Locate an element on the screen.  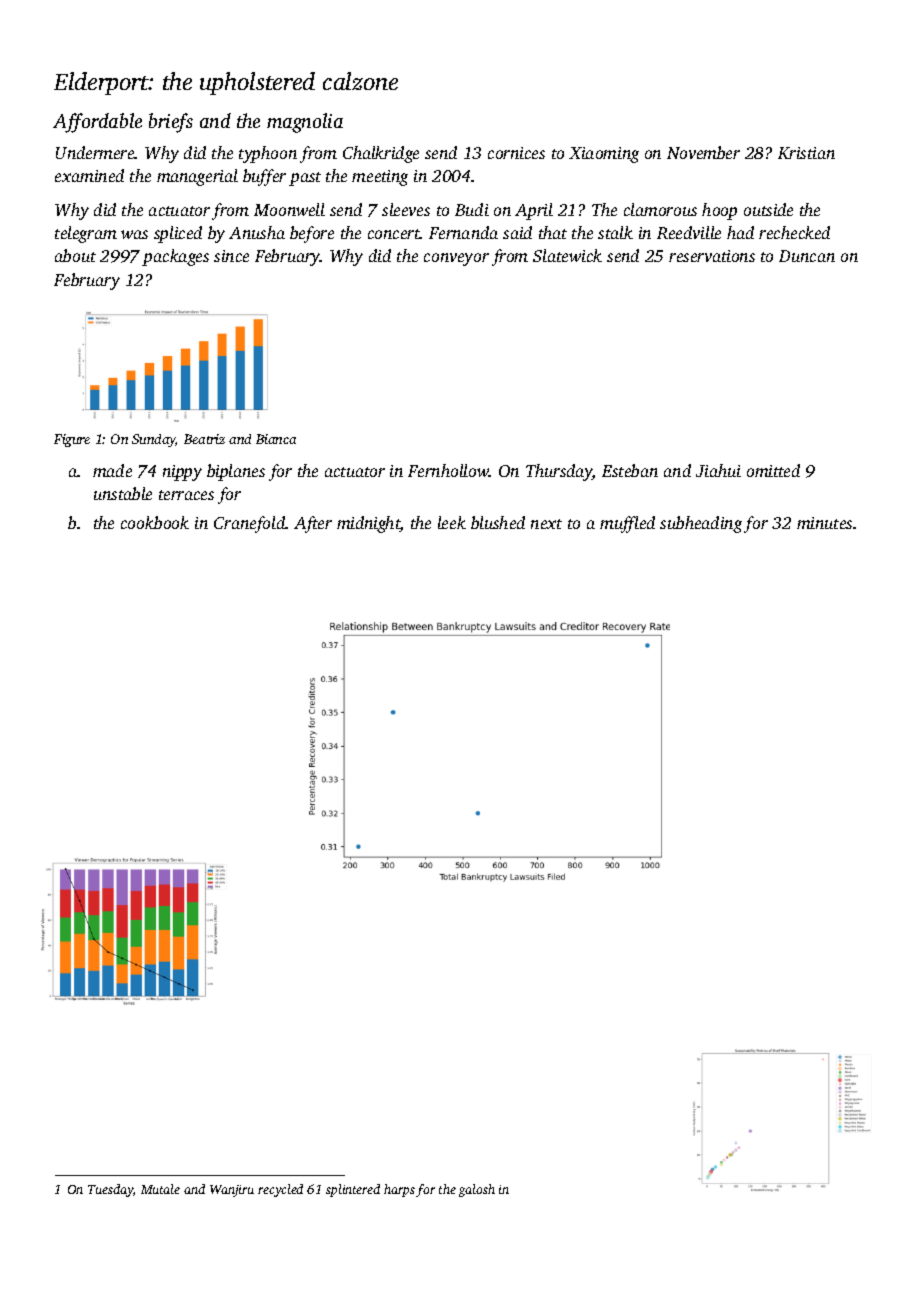
Cranefold is located at coordinates (249, 524).
